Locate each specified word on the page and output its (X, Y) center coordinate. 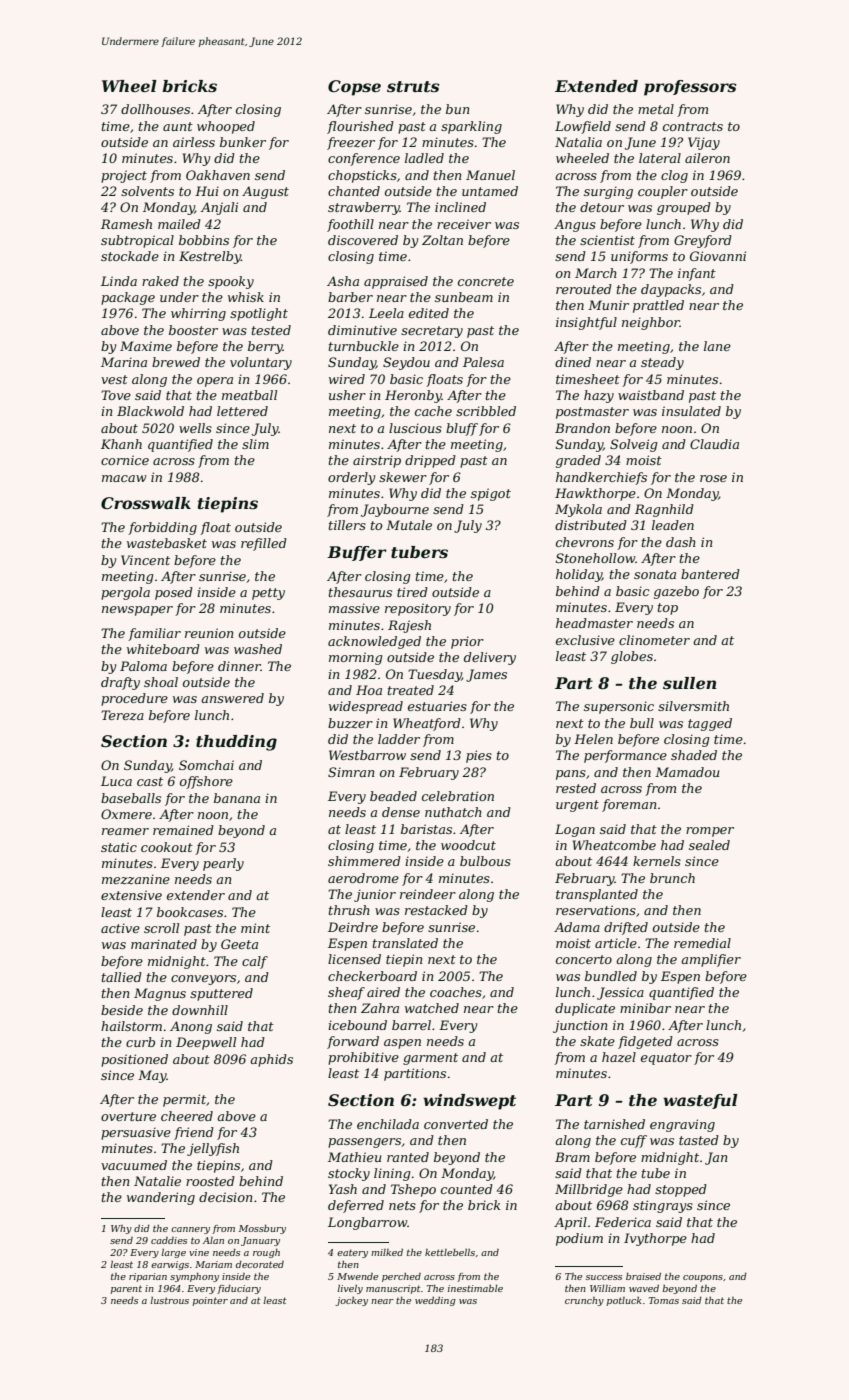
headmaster (594, 623)
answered (232, 698)
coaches (456, 992)
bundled (611, 976)
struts (413, 86)
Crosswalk (146, 503)
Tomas (664, 1300)
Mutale (409, 525)
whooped (226, 127)
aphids (271, 1060)
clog (674, 176)
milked (387, 1252)
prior (467, 642)
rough (266, 1253)
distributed (591, 525)
